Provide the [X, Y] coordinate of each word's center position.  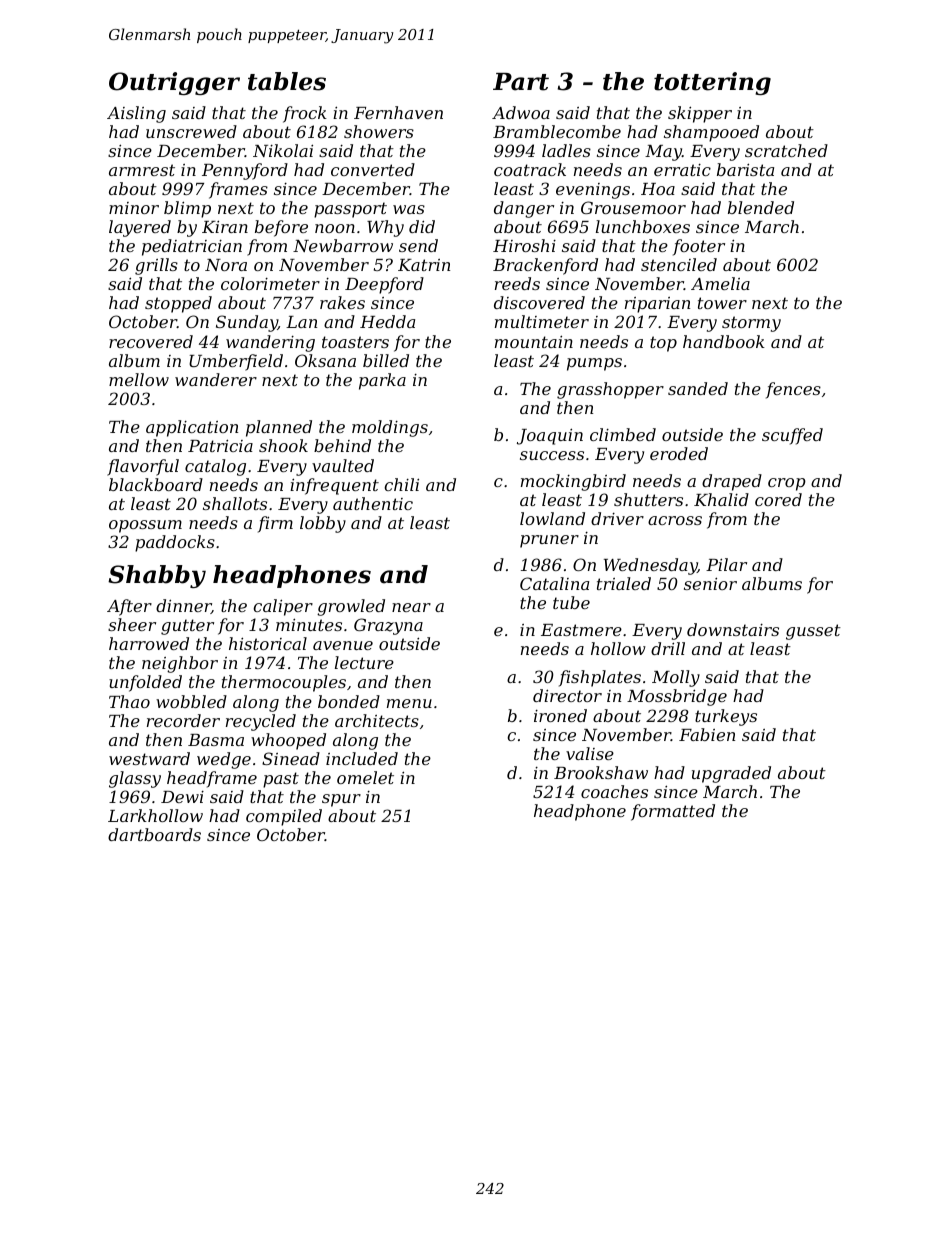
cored [778, 499]
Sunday [247, 323]
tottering [712, 83]
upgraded [731, 774]
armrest [142, 170]
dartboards [154, 834]
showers [379, 131]
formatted [673, 812]
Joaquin [550, 436]
